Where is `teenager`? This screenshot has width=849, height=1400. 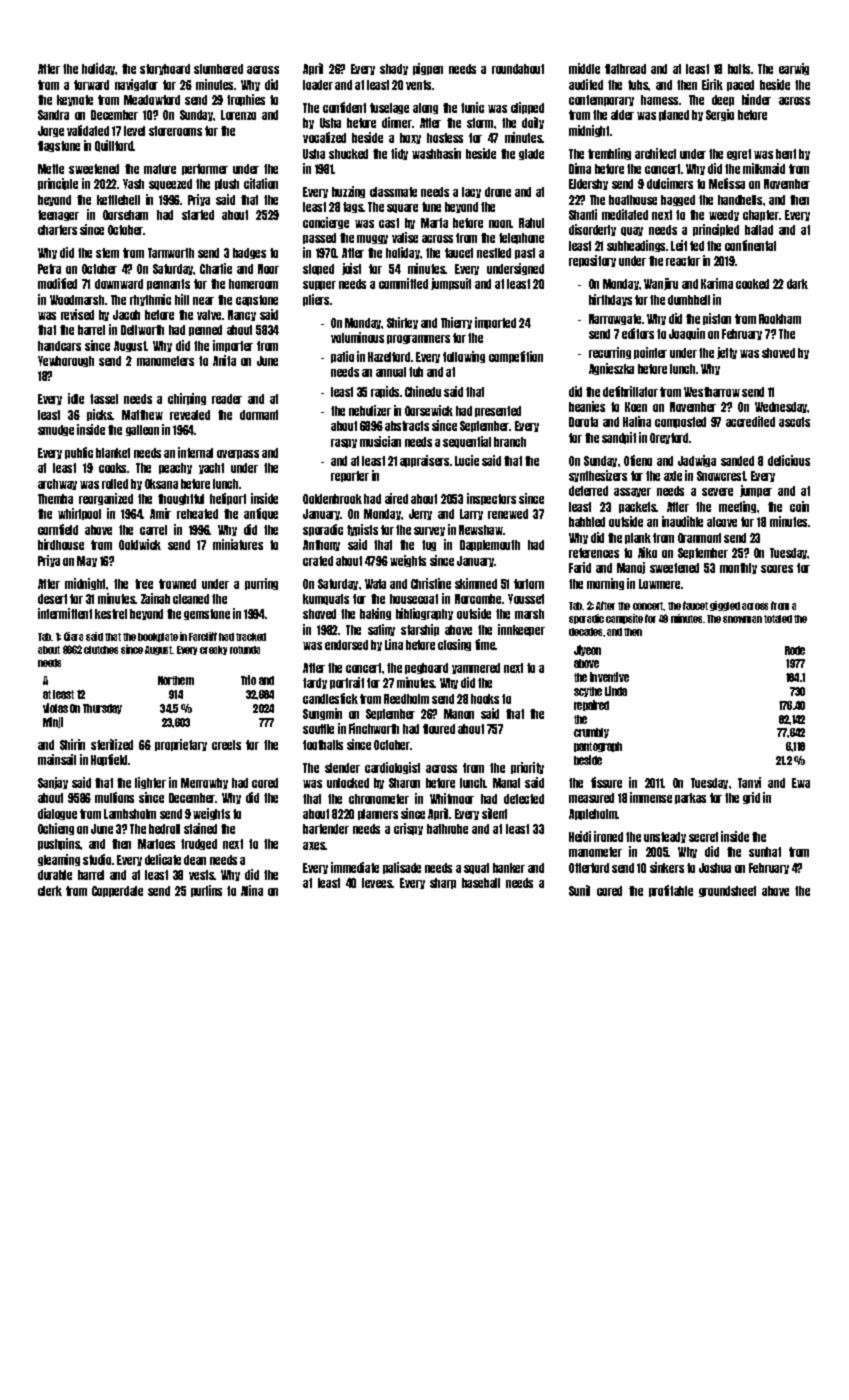 teenager is located at coordinates (58, 215).
